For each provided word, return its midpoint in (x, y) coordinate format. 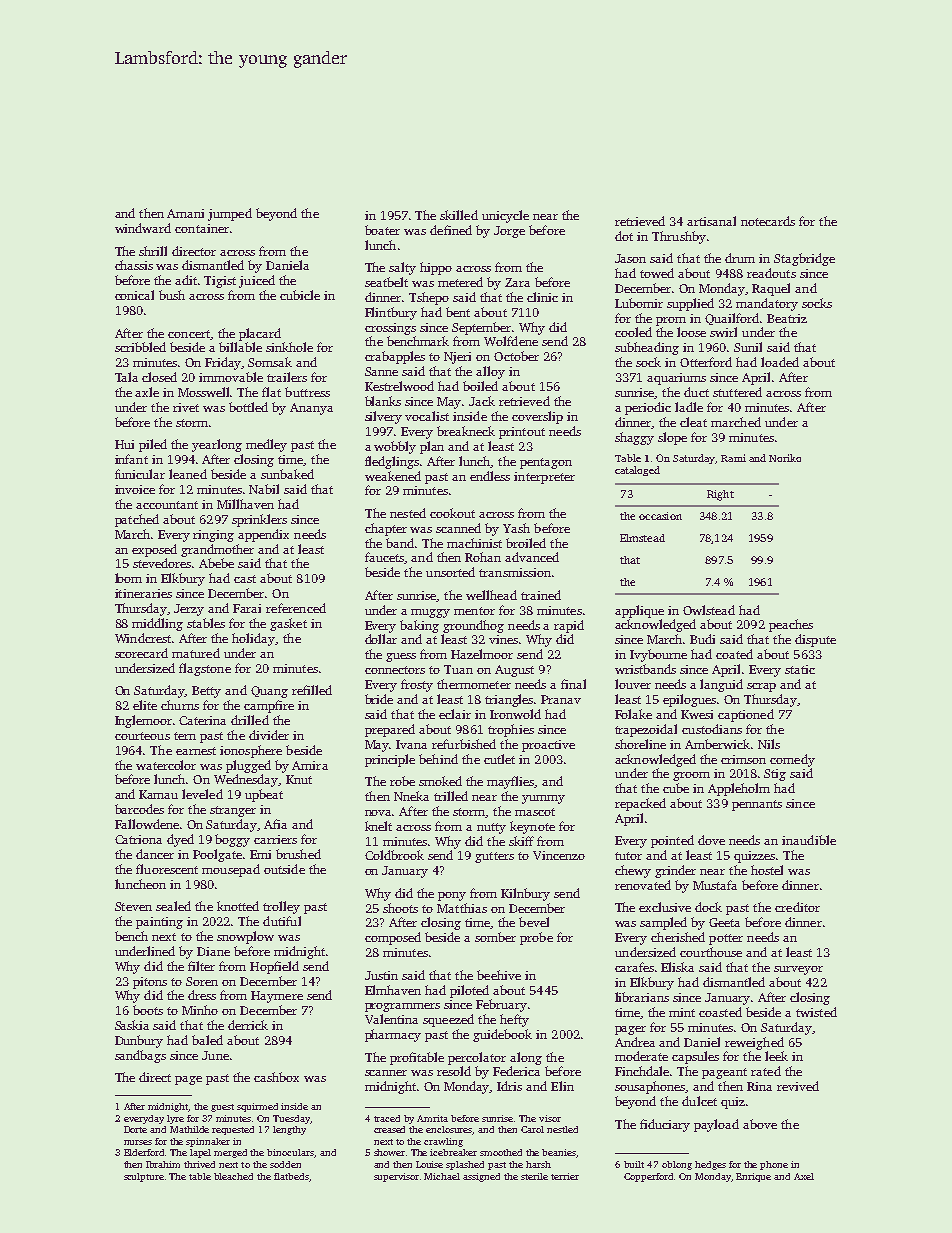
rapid (569, 626)
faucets (385, 558)
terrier (565, 1176)
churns (180, 705)
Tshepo (429, 298)
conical (134, 295)
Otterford (706, 362)
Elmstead (642, 538)
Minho (200, 1010)
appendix (263, 535)
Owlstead (709, 610)
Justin (381, 975)
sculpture (144, 1177)
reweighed (754, 1043)
